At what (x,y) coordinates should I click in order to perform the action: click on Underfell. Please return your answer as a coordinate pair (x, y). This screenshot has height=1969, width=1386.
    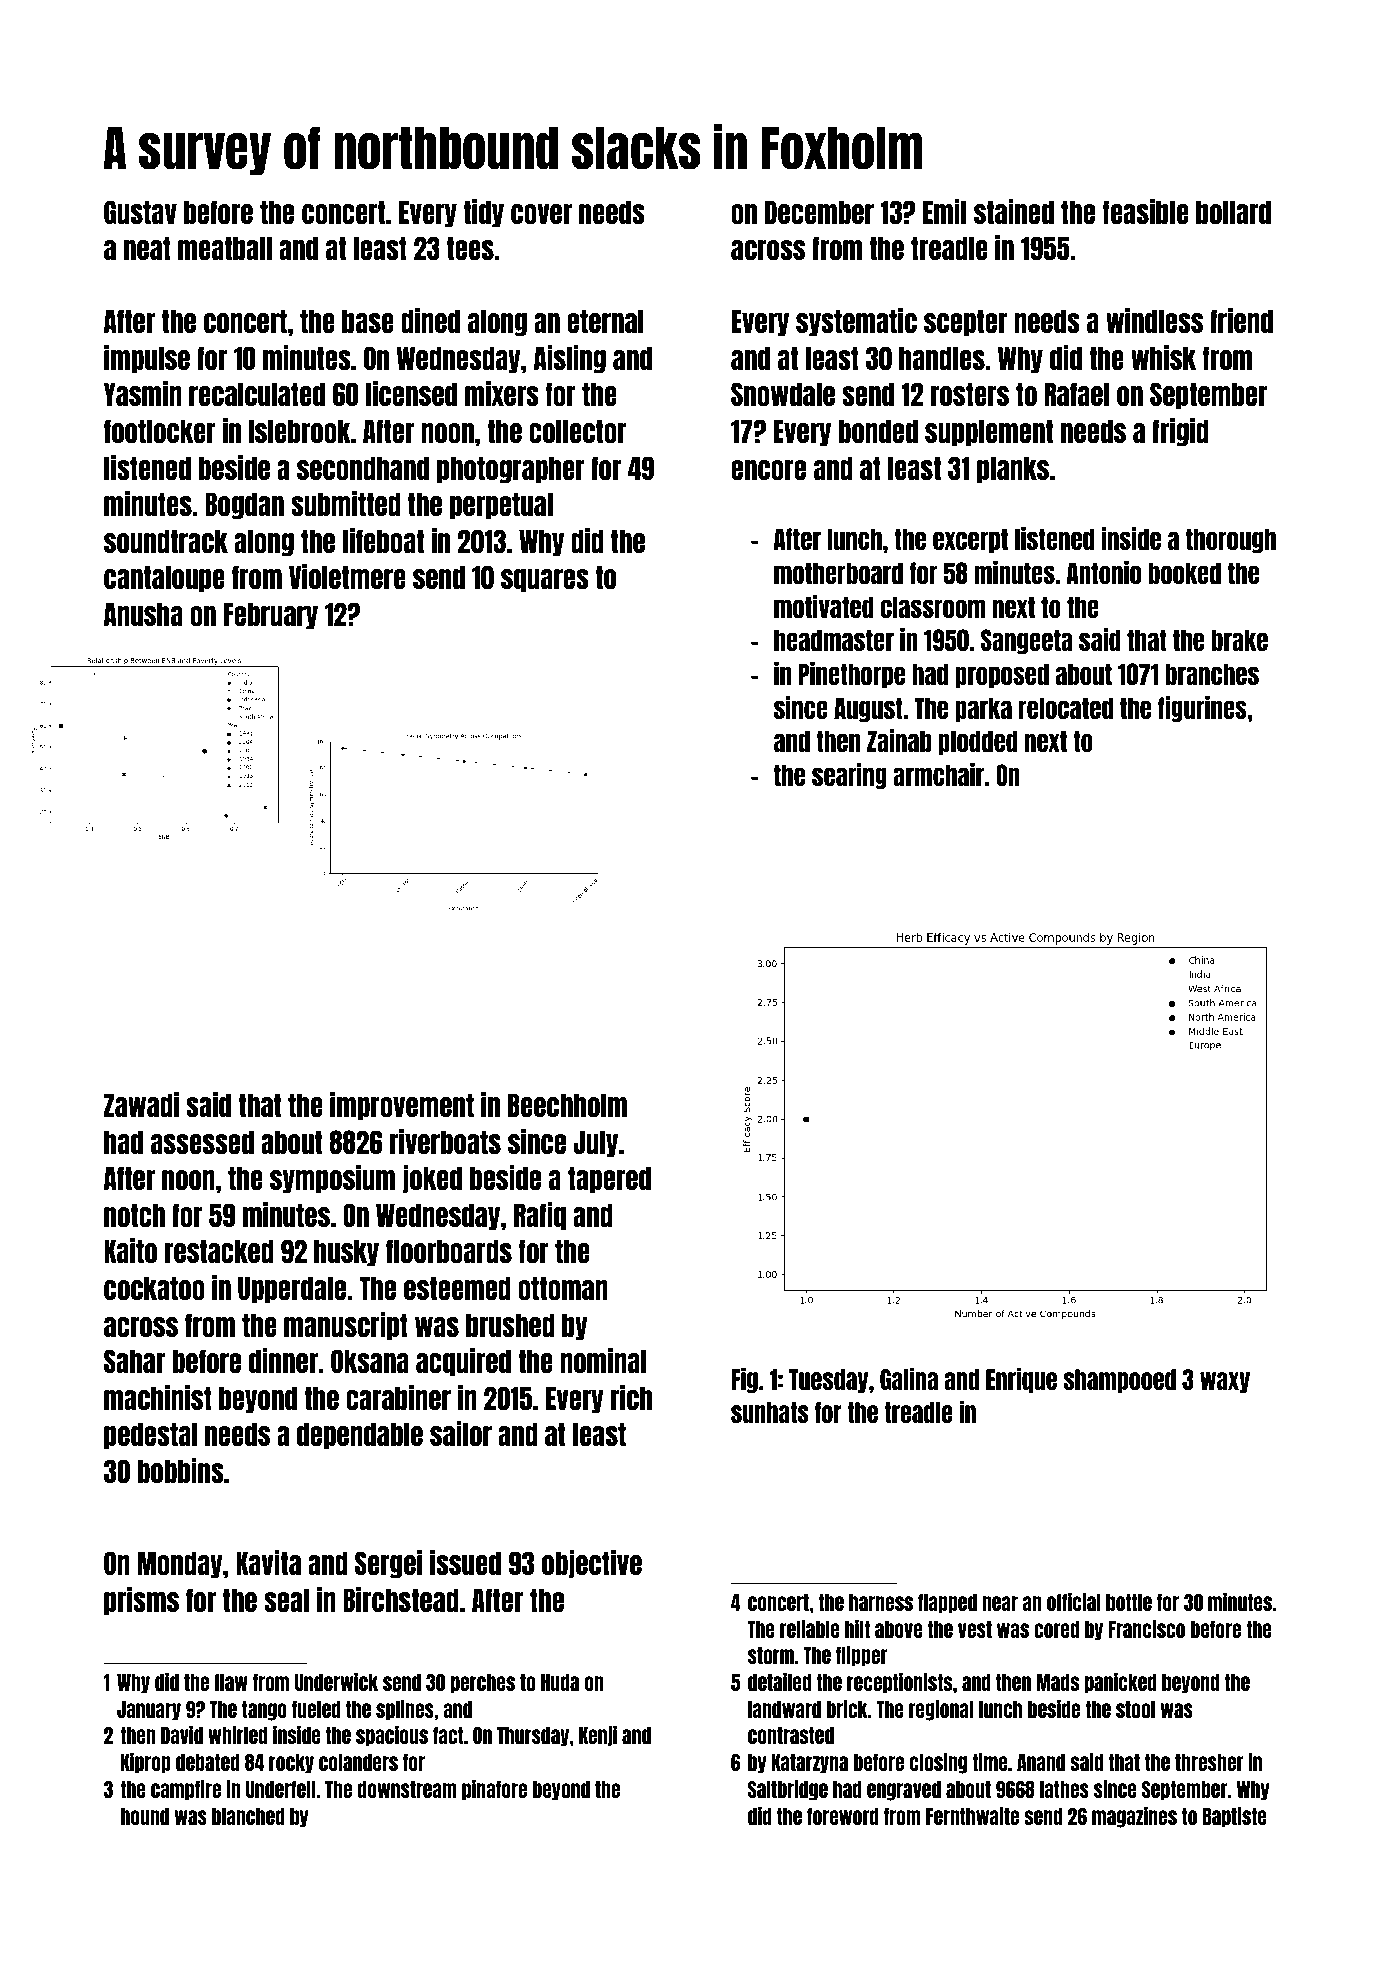
    Looking at the image, I should click on (281, 1789).
